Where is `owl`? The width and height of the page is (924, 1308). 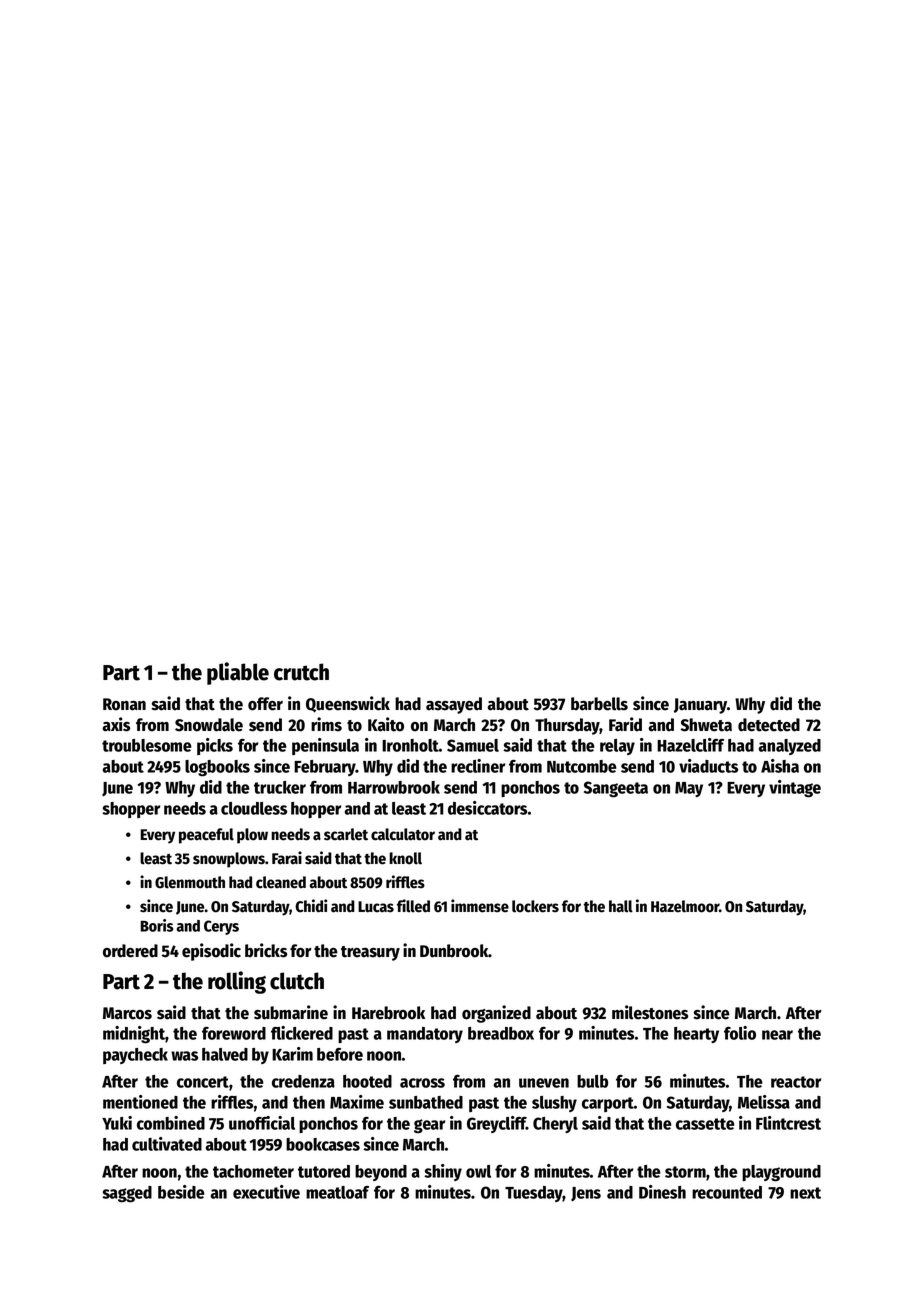
owl is located at coordinates (478, 1171).
